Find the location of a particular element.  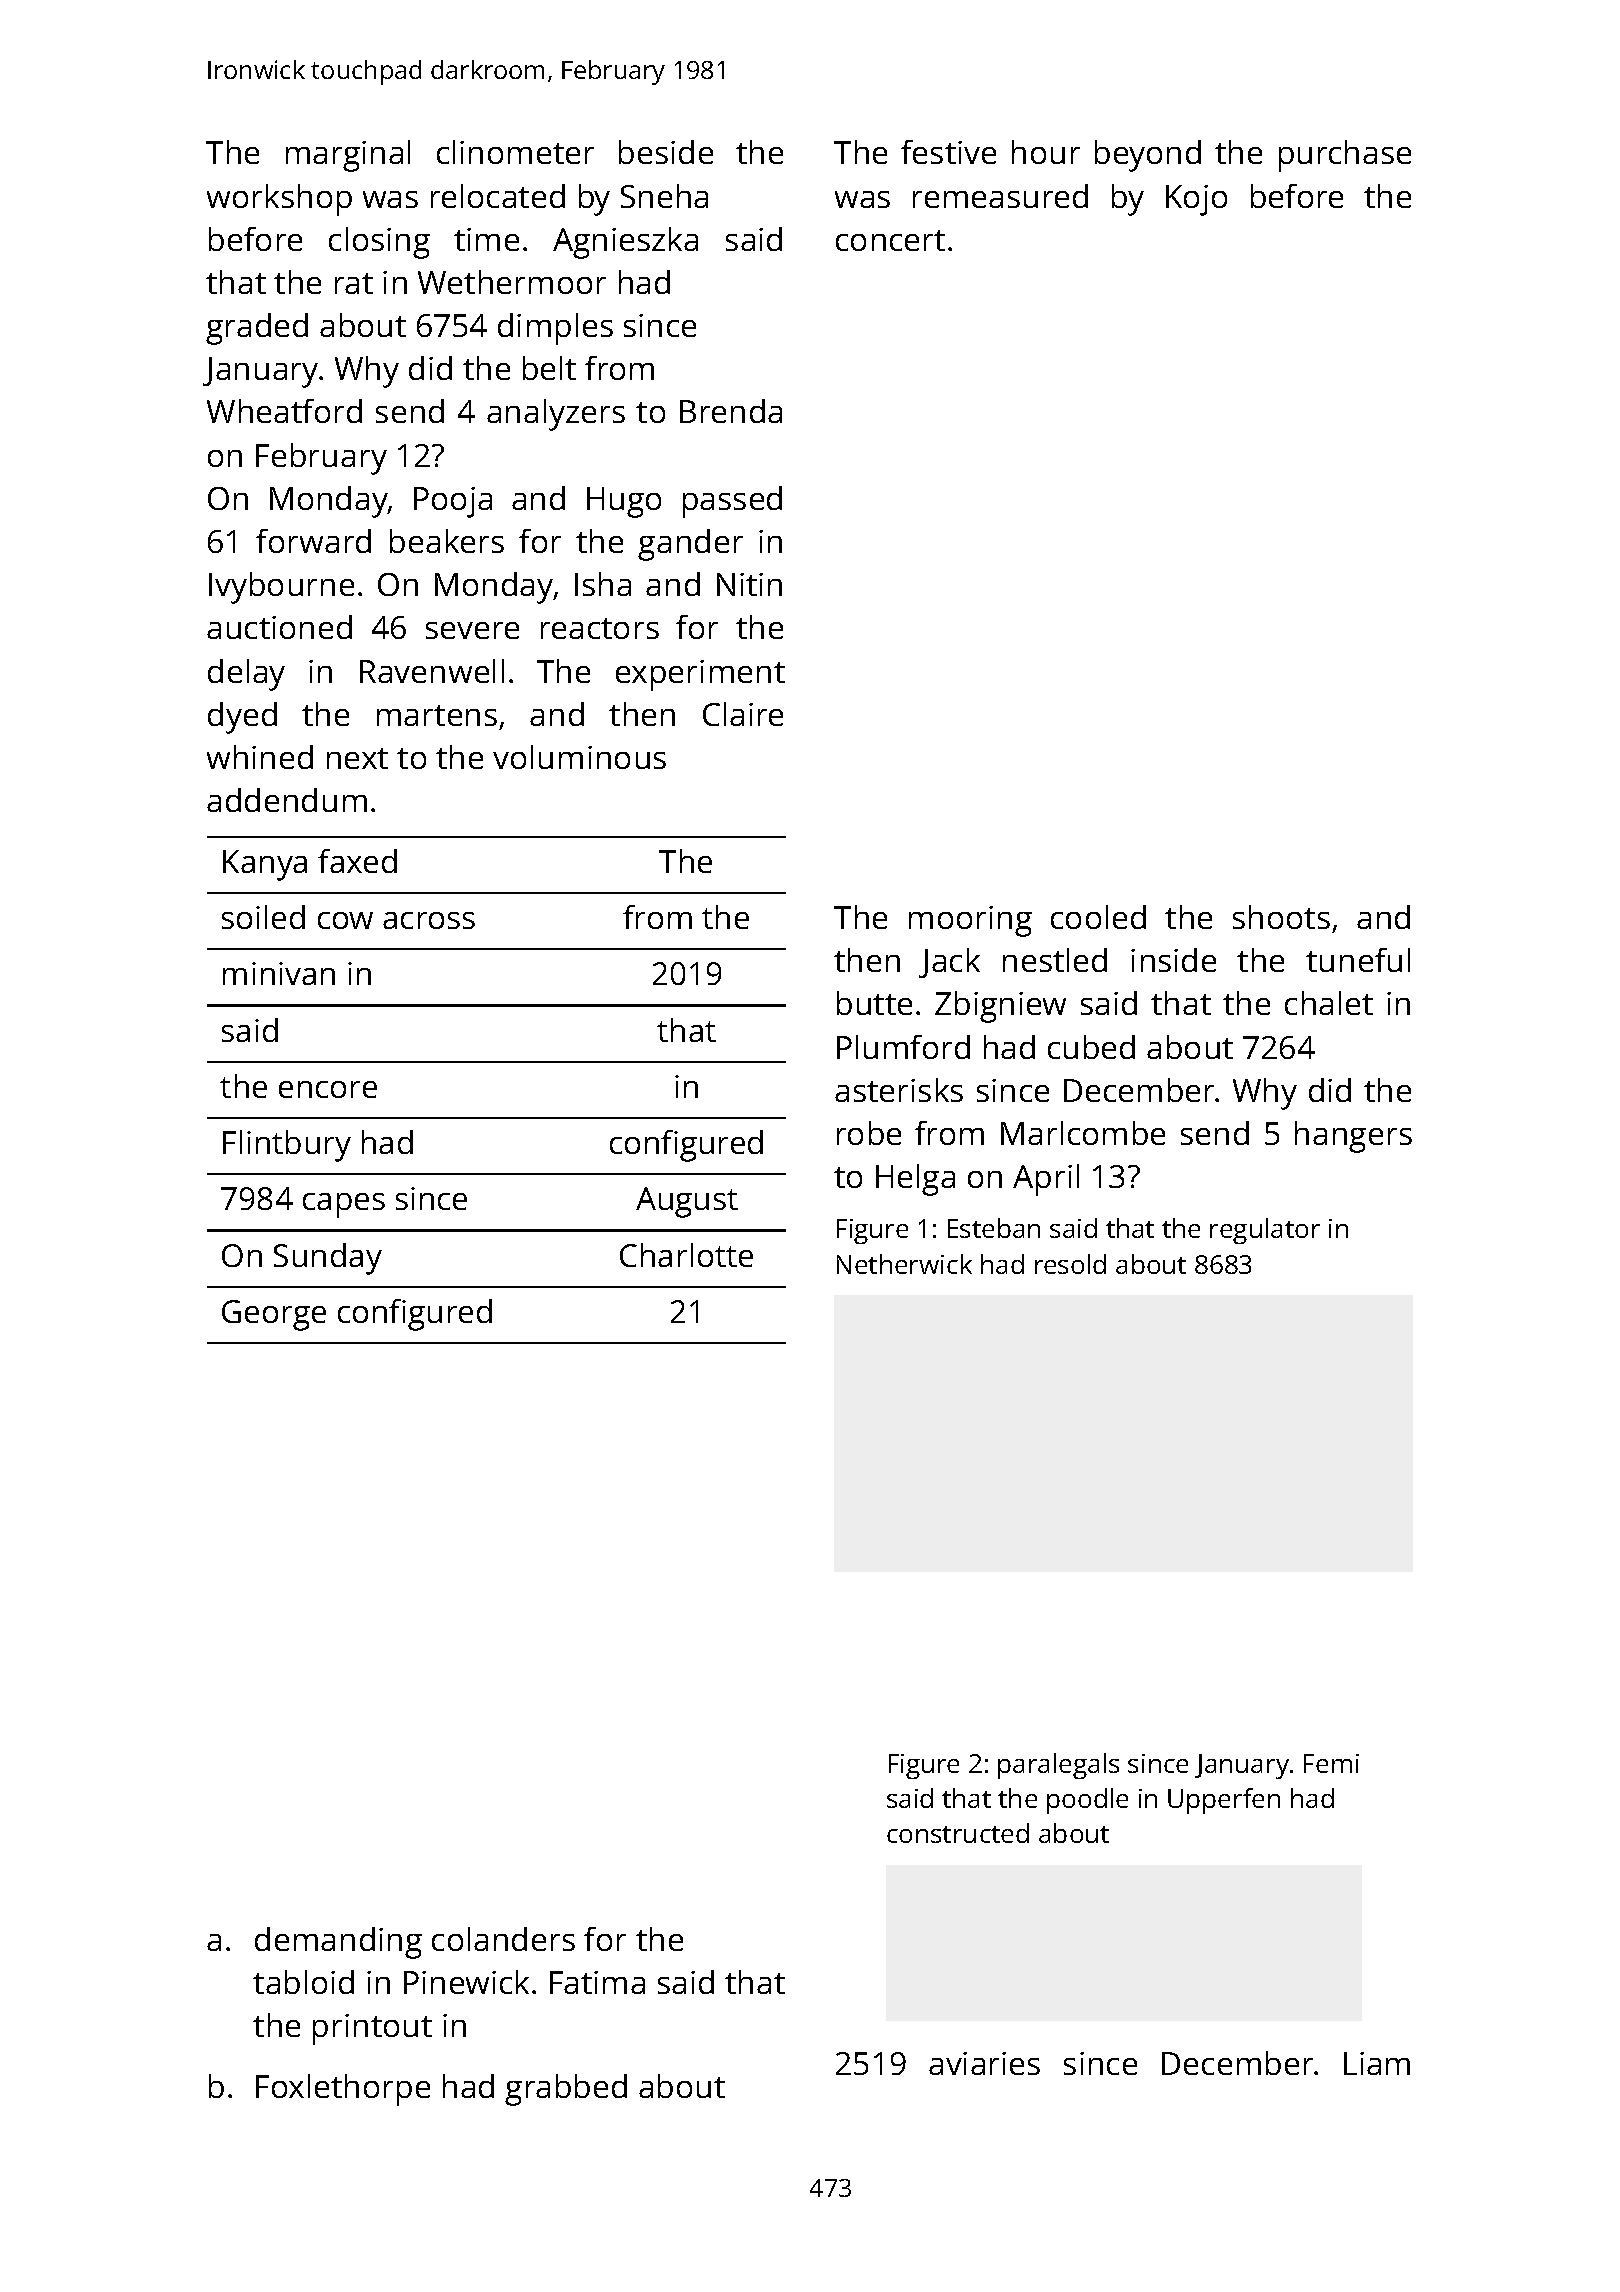

shoots is located at coordinates (1281, 917).
